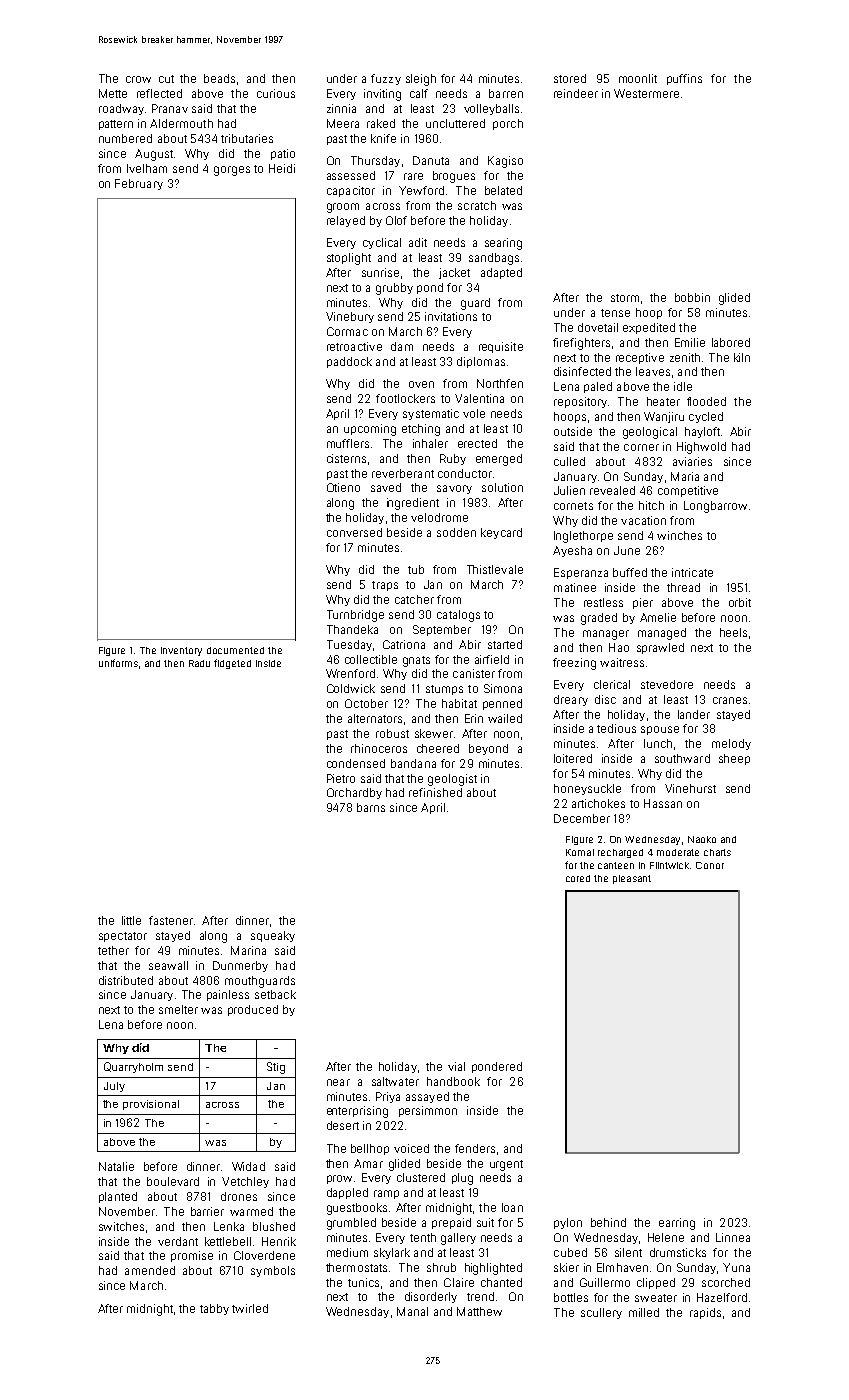 Image resolution: width=849 pixels, height=1400 pixels. What do you see at coordinates (250, 1308) in the document?
I see `twirled` at bounding box center [250, 1308].
